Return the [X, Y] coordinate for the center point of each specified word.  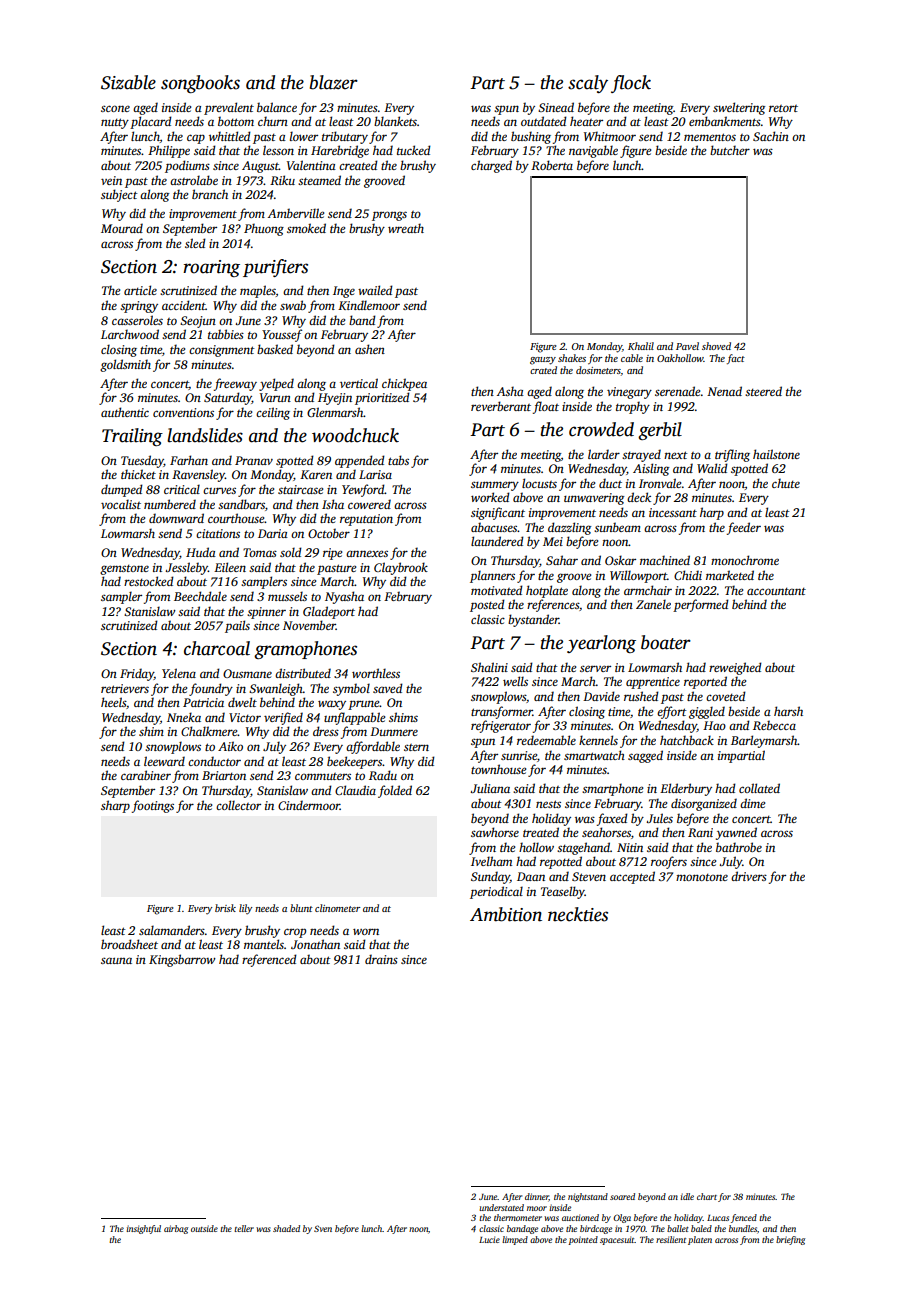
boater [666, 642]
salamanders [172, 930]
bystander [533, 620]
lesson [278, 150]
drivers [749, 876]
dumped [122, 490]
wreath [406, 228]
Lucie [489, 1239]
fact [736, 359]
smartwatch [594, 755]
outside [204, 1228]
